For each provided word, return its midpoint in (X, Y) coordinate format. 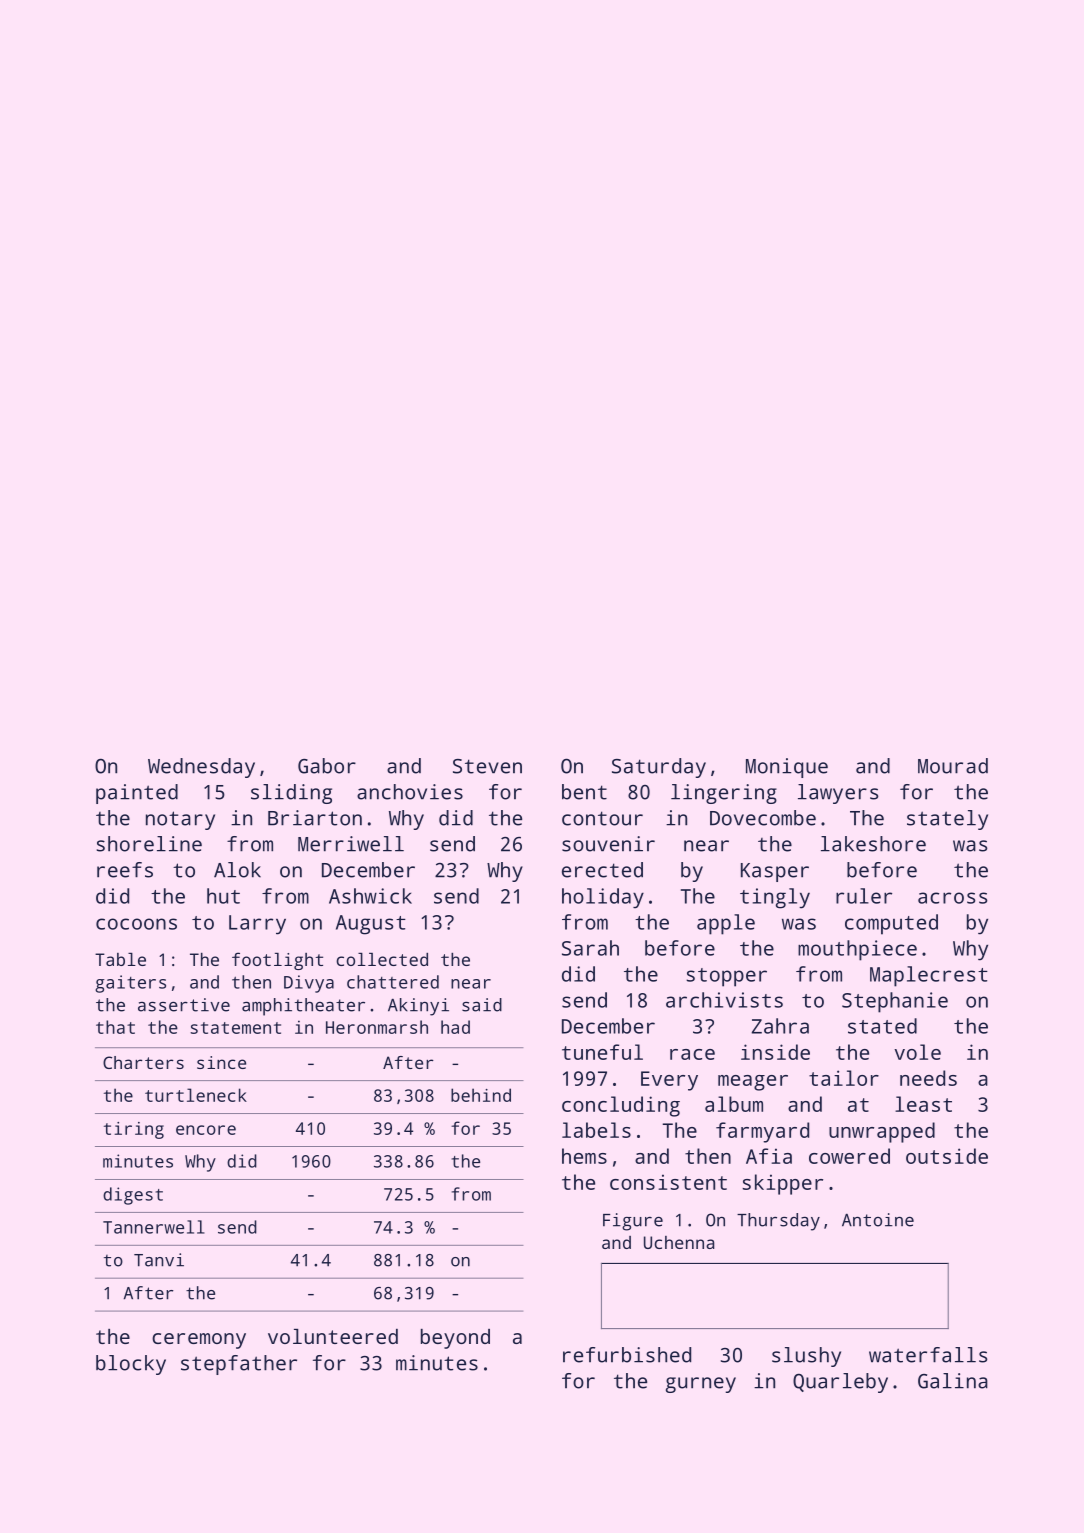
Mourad (953, 766)
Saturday (659, 768)
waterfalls (928, 1355)
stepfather (239, 1365)
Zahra (780, 1026)
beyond (455, 1339)
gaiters (130, 984)
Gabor (327, 766)
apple (726, 924)
